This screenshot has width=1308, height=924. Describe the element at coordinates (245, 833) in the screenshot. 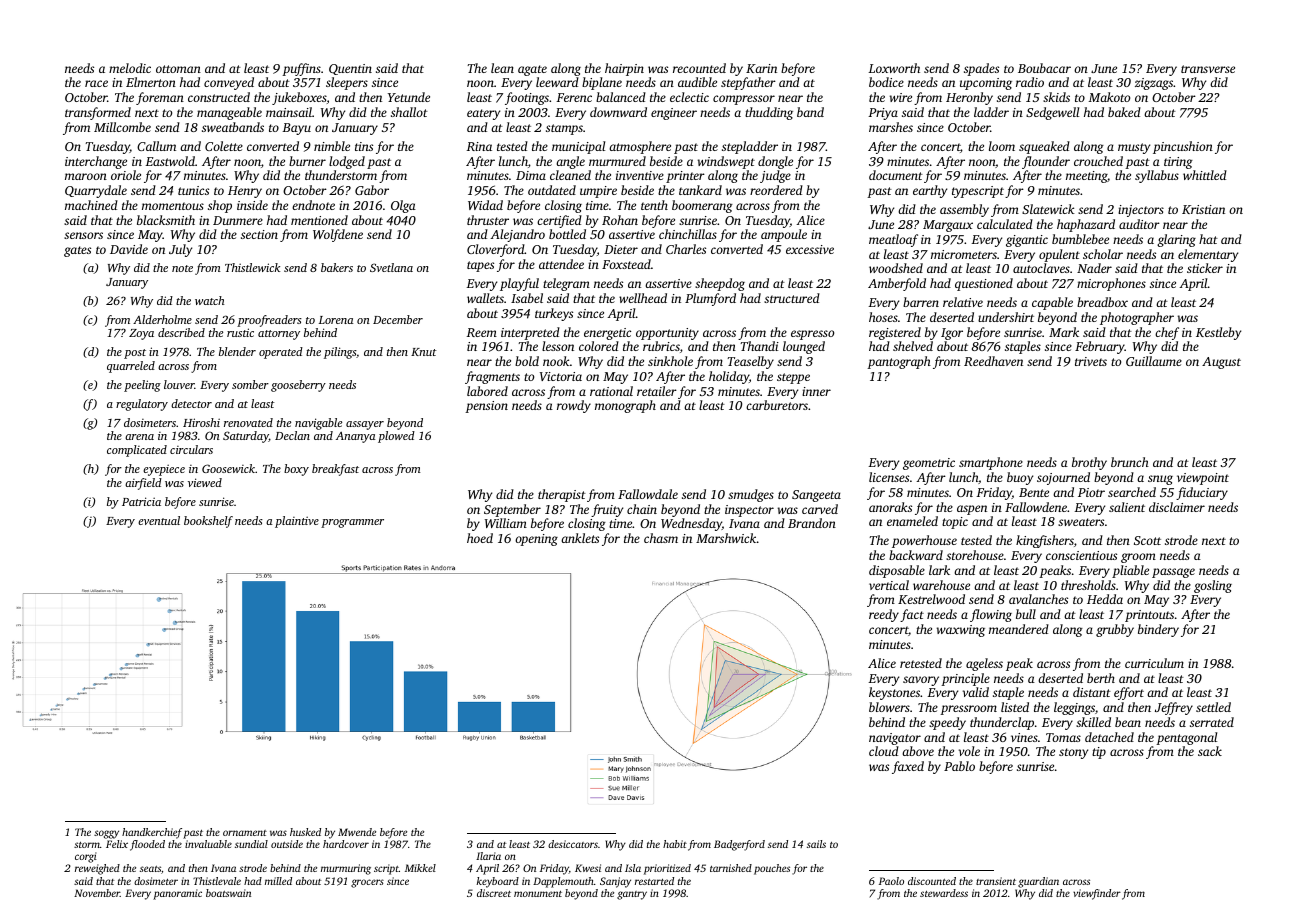

I see `ornament` at that location.
